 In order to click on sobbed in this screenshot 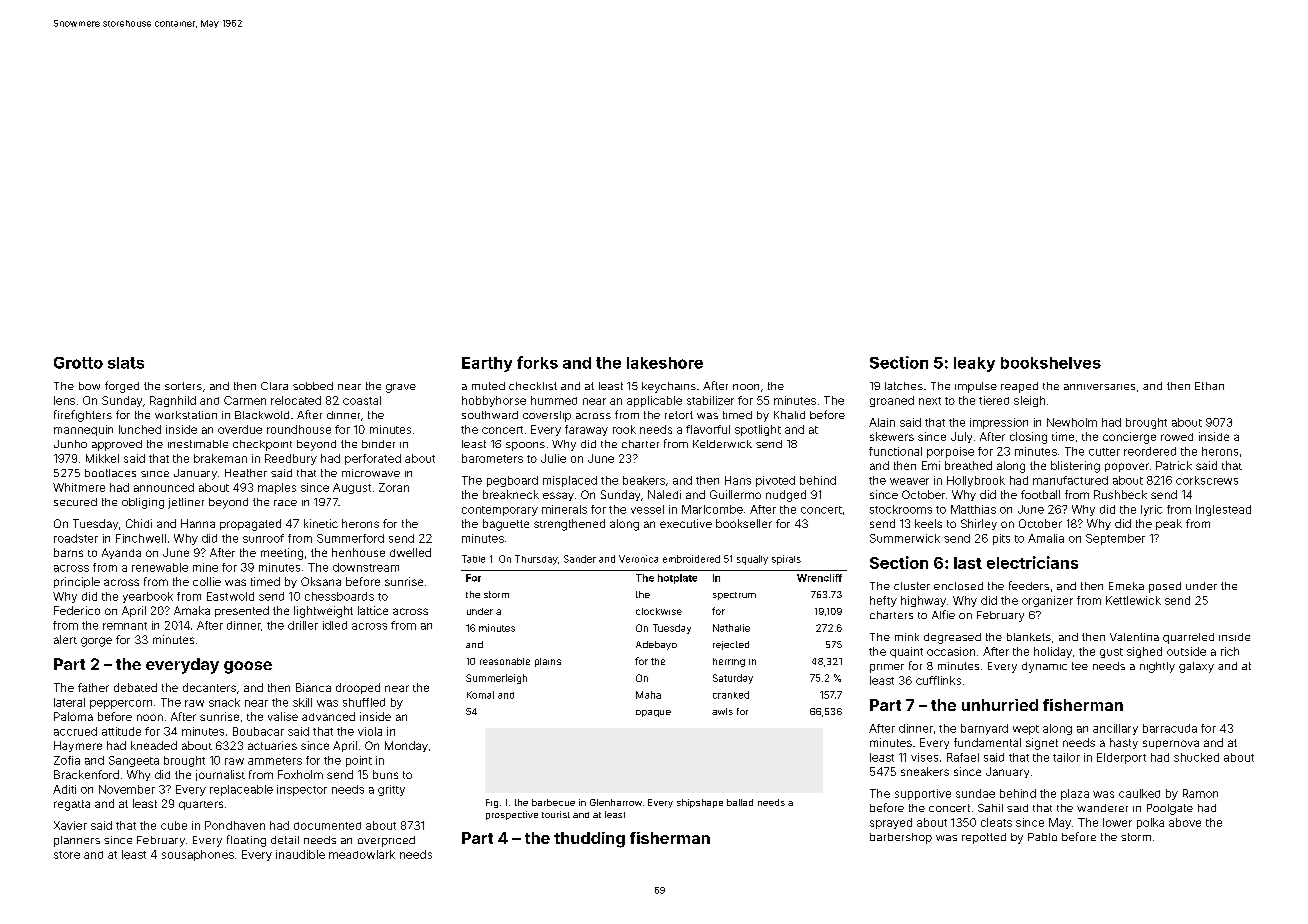, I will do `click(313, 386)`.
